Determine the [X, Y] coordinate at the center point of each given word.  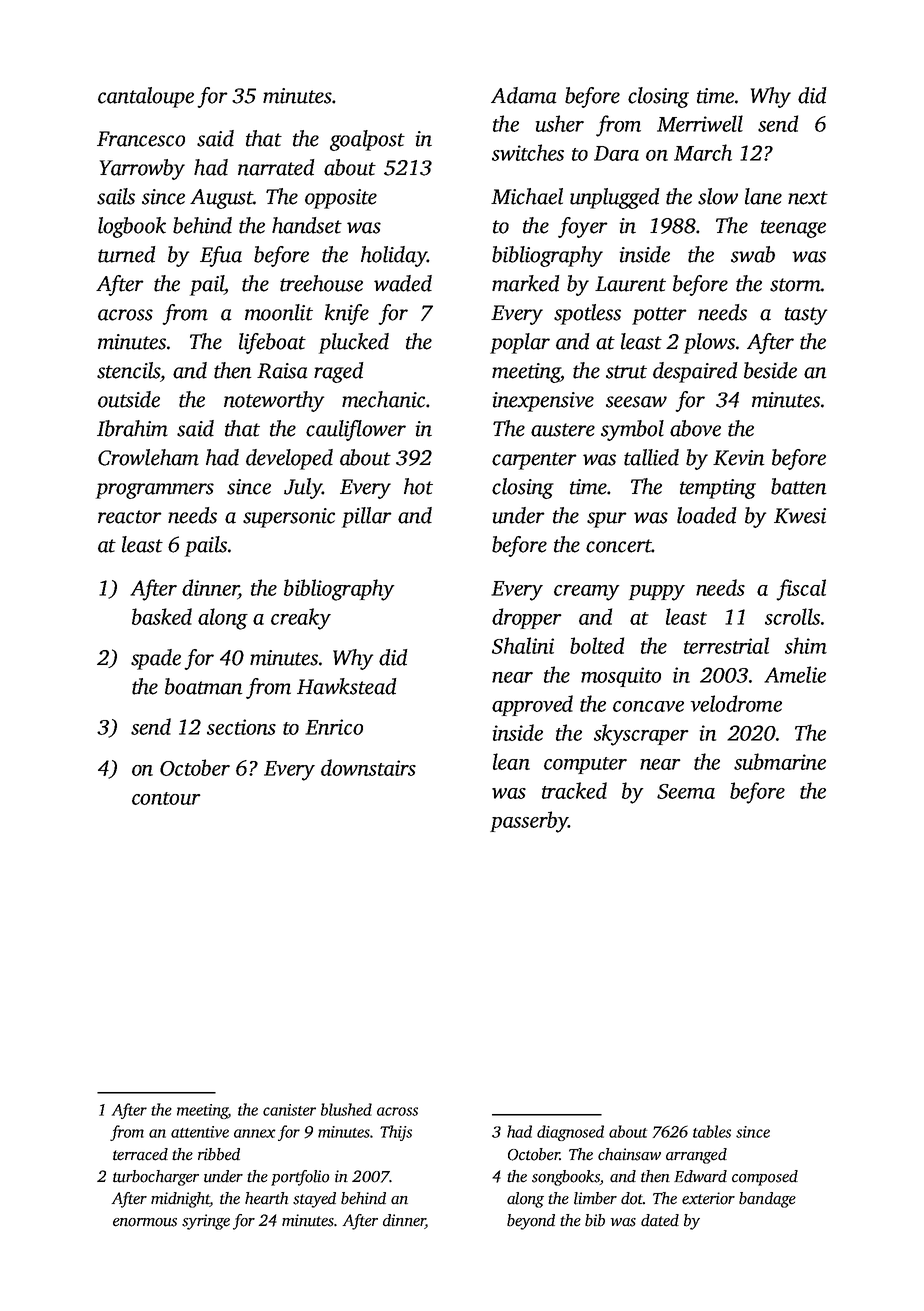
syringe [206, 1222]
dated [660, 1220]
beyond [531, 1222]
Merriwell [700, 123]
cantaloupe [146, 97]
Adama [524, 95]
